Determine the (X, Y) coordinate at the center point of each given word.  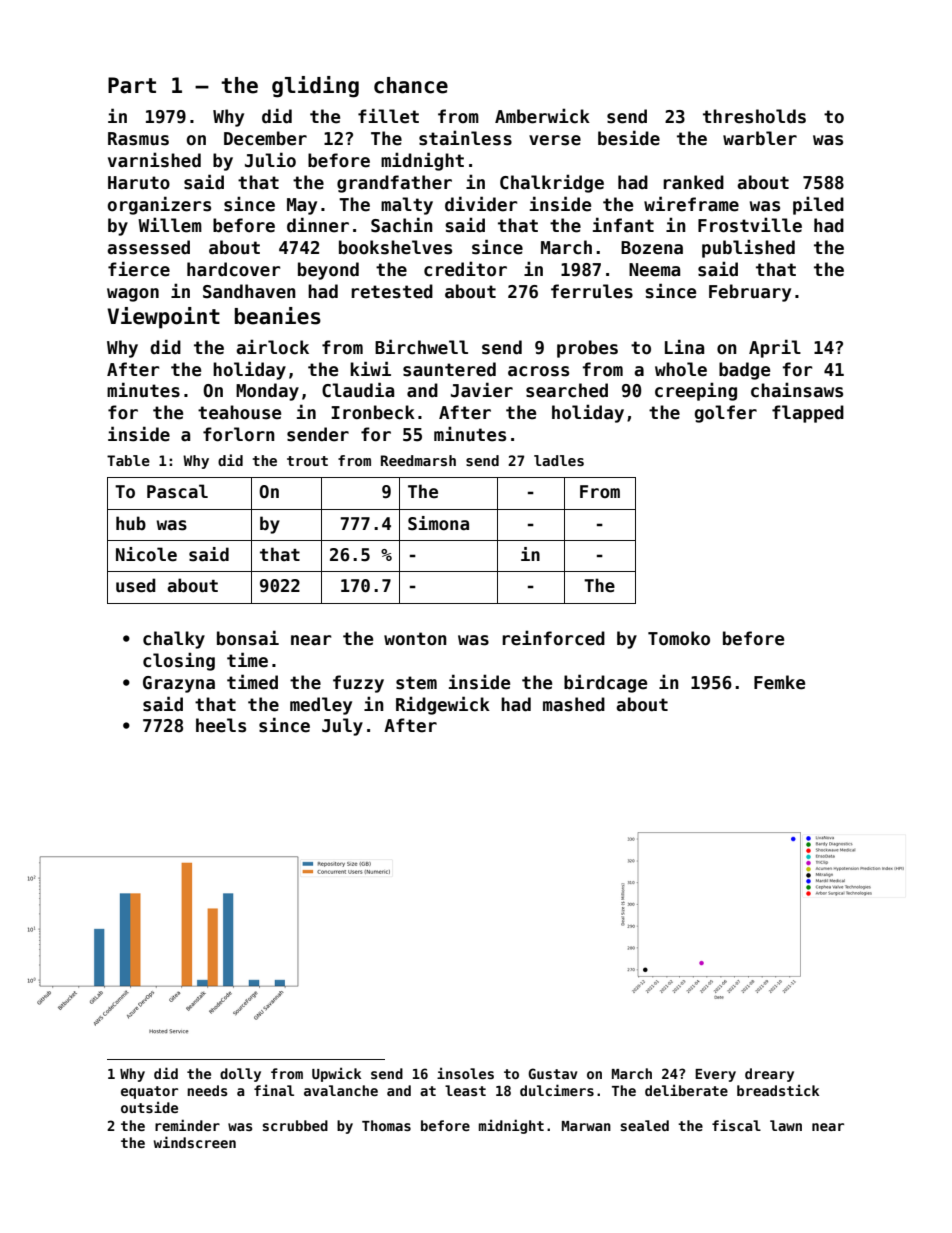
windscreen (195, 1142)
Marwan (586, 1126)
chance (411, 85)
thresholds (754, 116)
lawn (786, 1125)
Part (132, 85)
